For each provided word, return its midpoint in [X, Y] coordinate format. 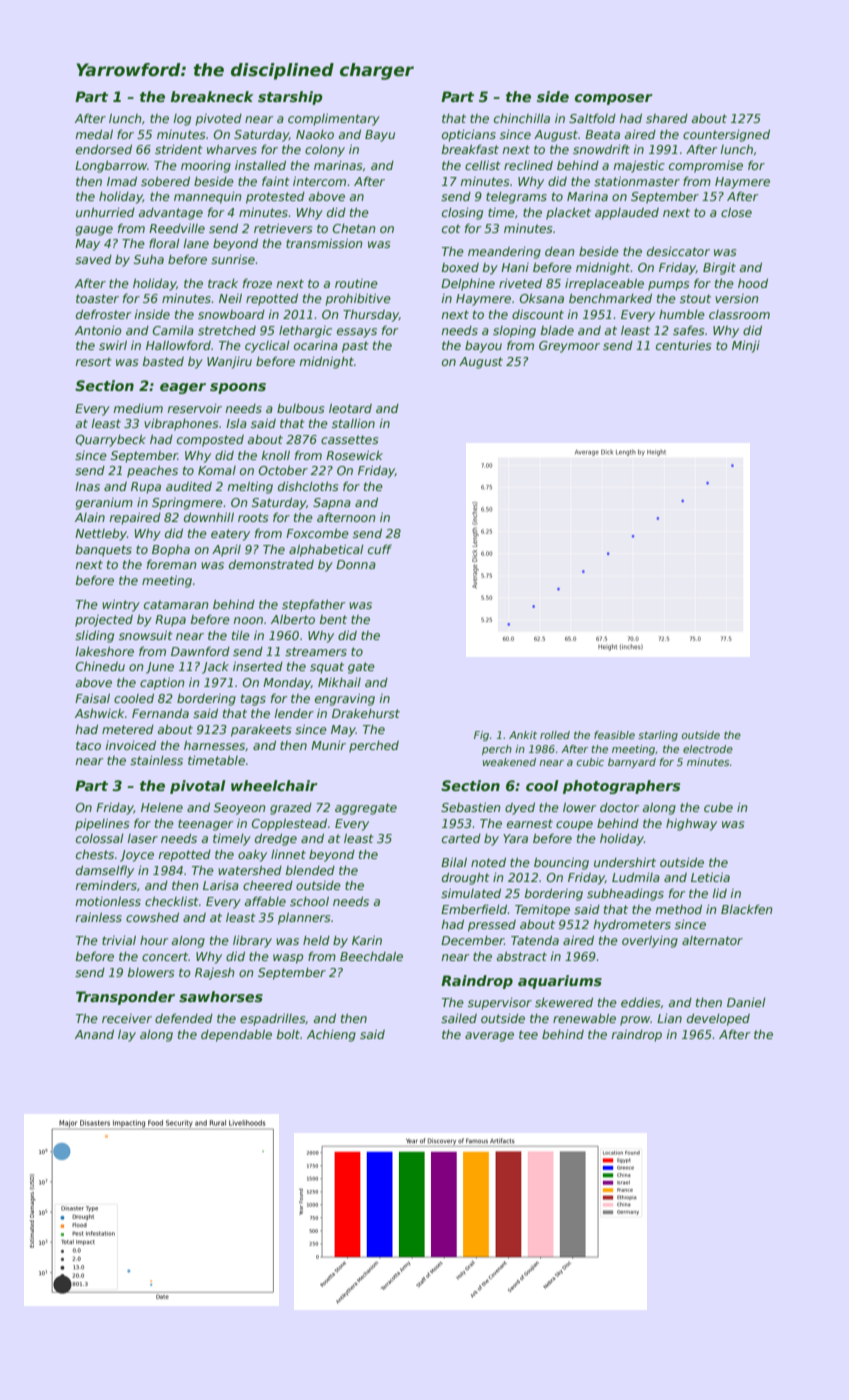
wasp [288, 959]
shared [667, 118]
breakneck [212, 96]
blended [310, 870]
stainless [156, 760]
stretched [227, 330]
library [252, 941]
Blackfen [747, 909]
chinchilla [522, 118]
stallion [353, 423]
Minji [746, 347]
